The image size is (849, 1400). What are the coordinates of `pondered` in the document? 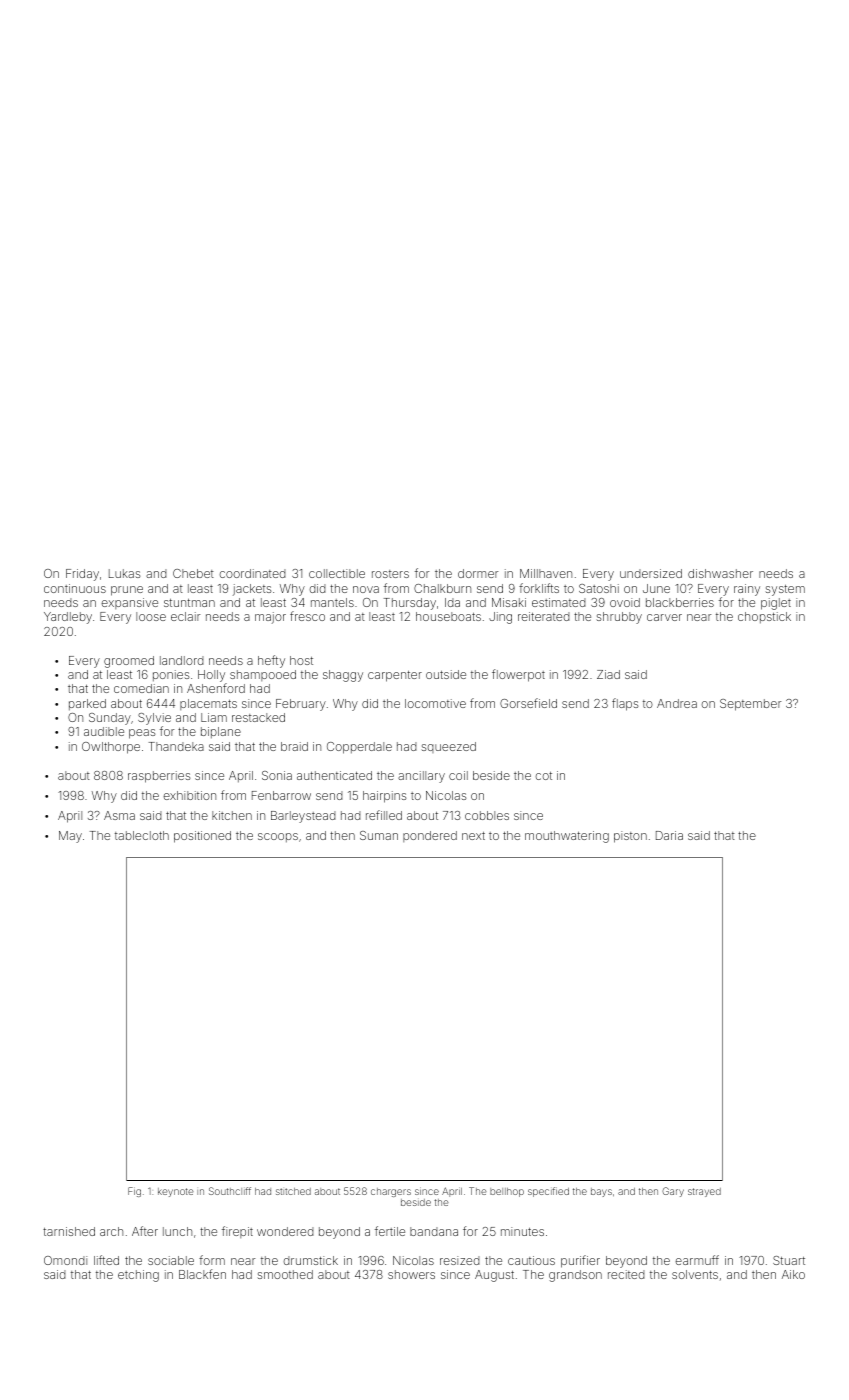 It's located at (430, 836).
